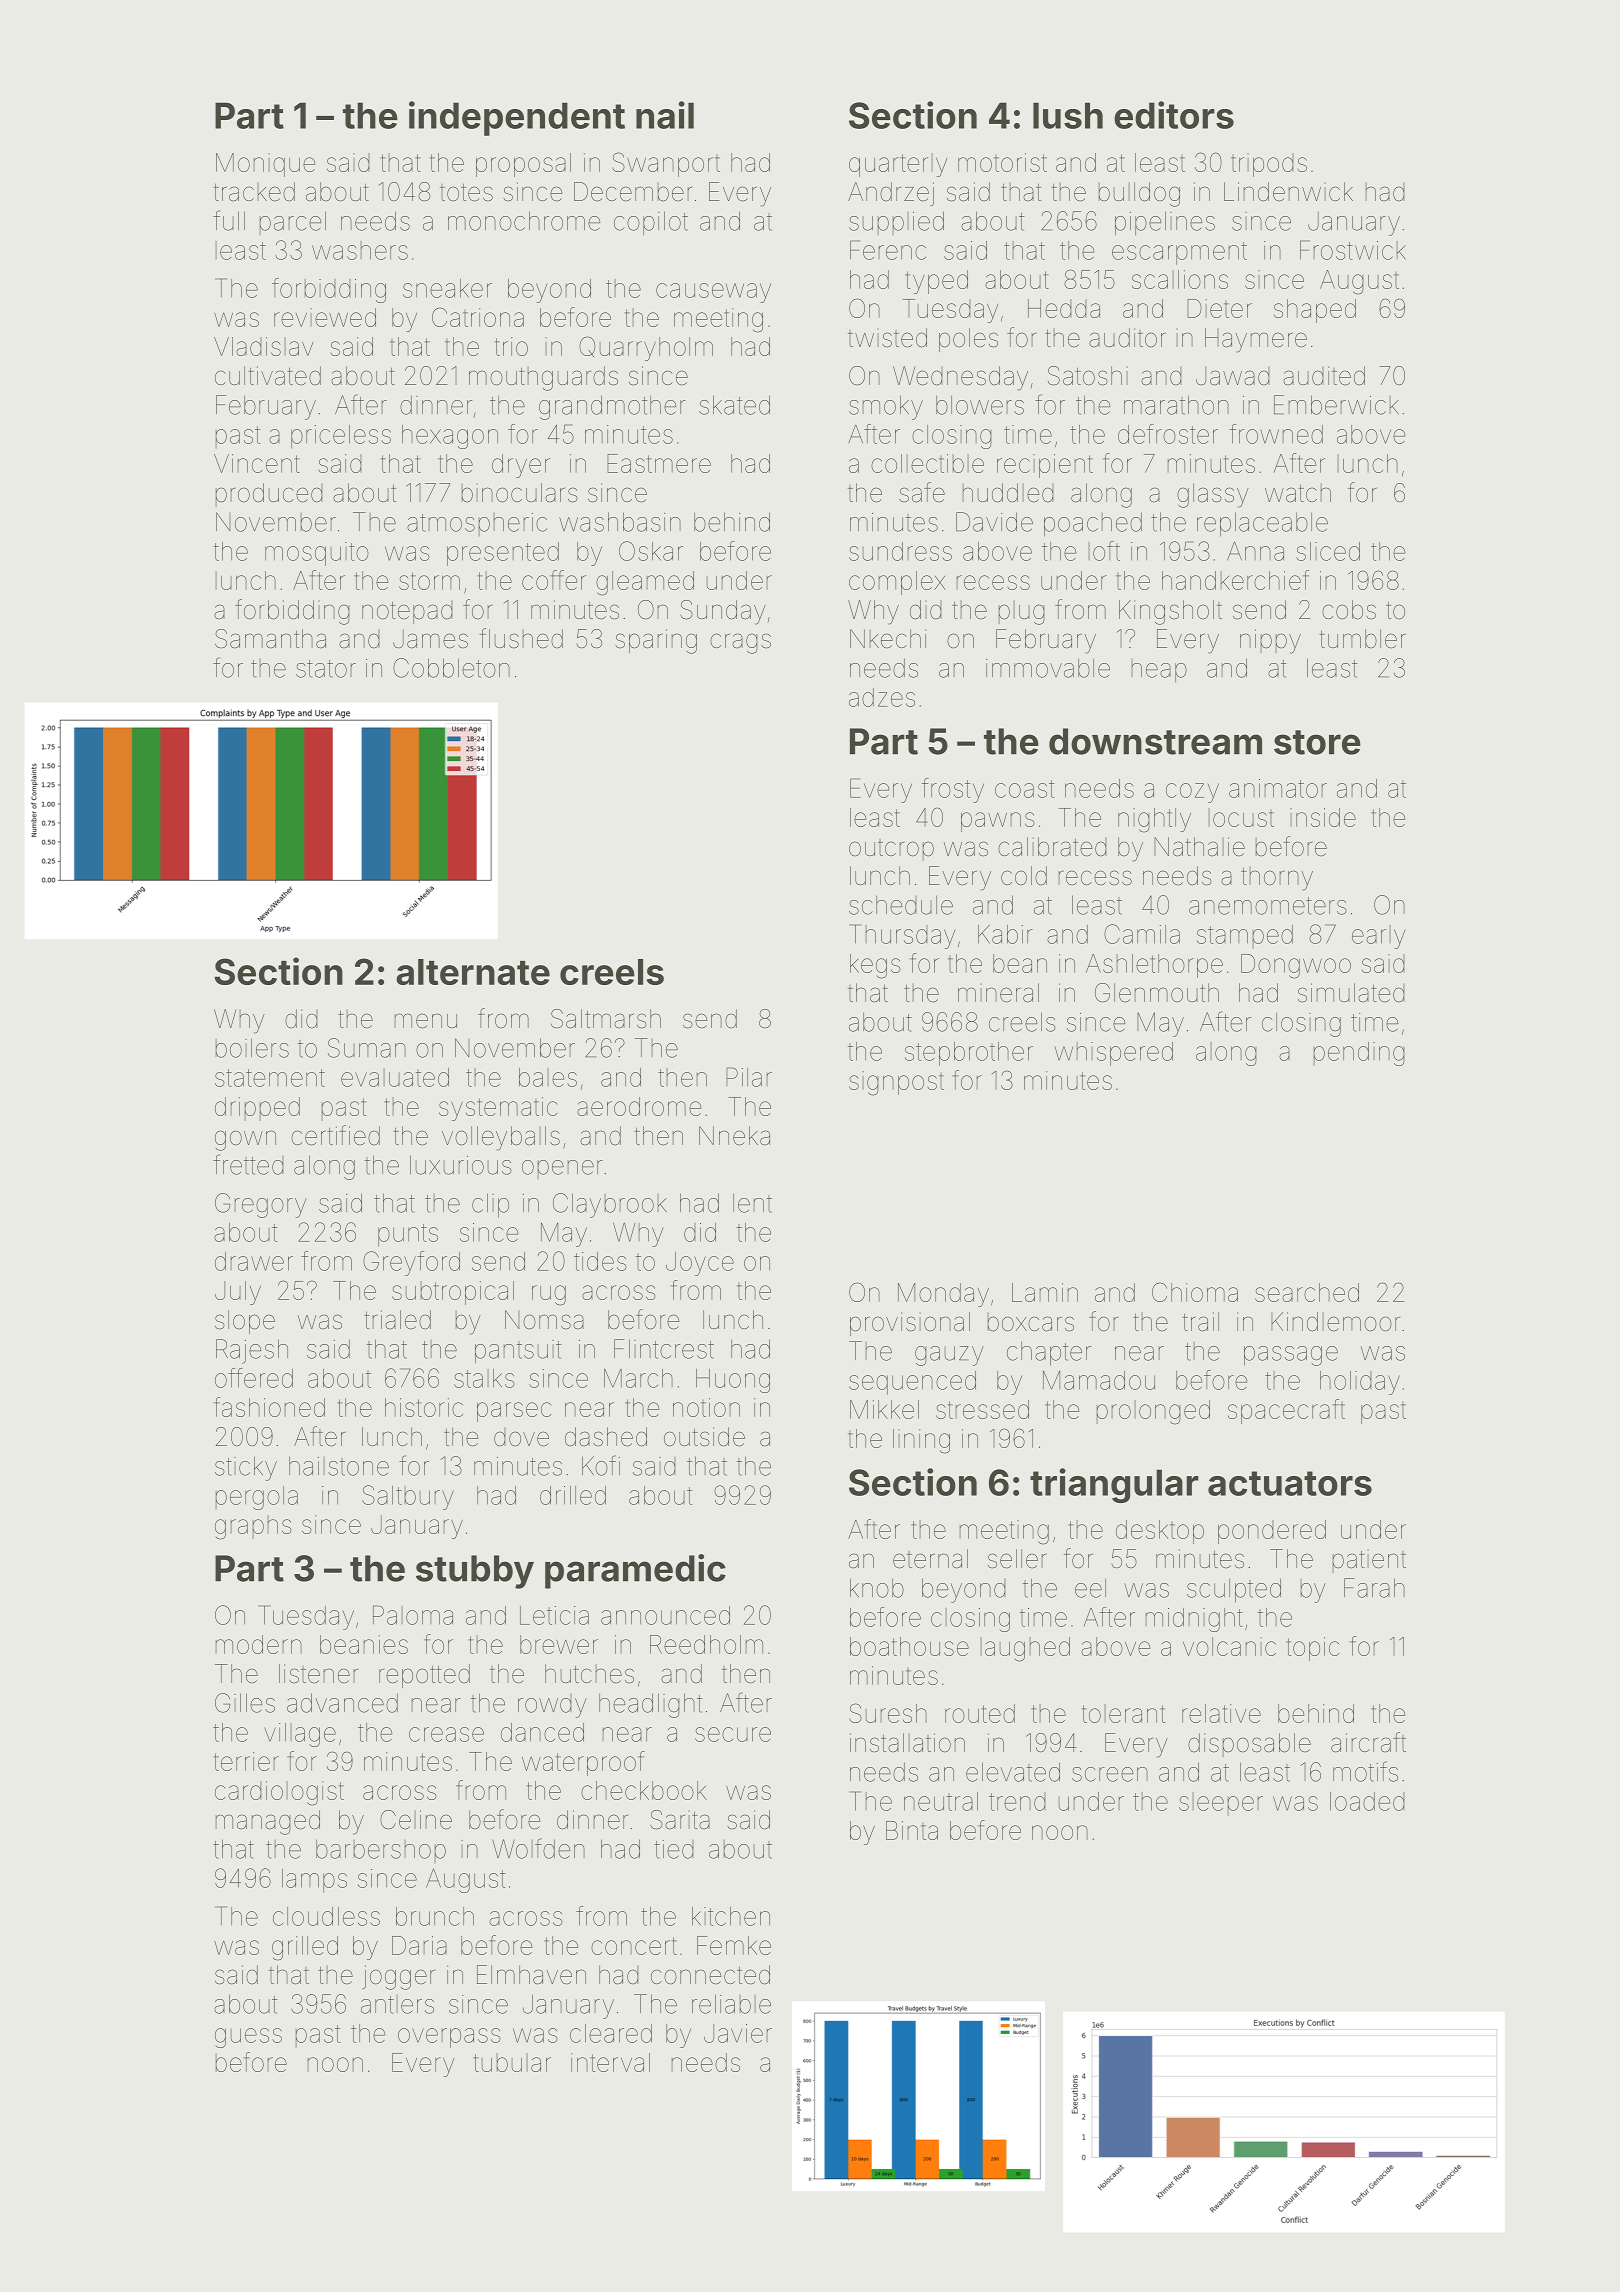 This screenshot has width=1620, height=2292. Describe the element at coordinates (921, 1441) in the screenshot. I see `lining` at that location.
